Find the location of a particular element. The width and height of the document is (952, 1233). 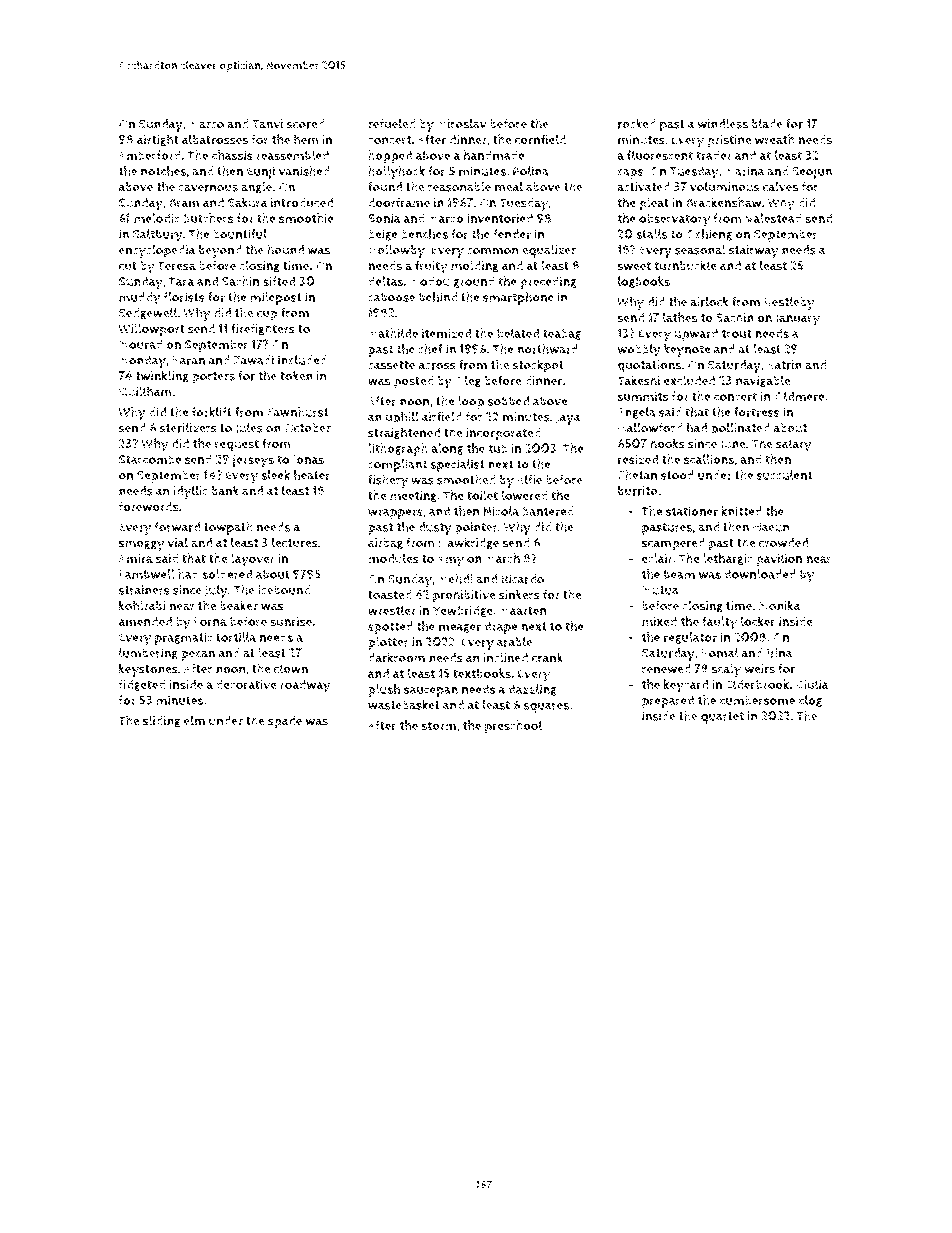

preceding is located at coordinates (548, 282).
